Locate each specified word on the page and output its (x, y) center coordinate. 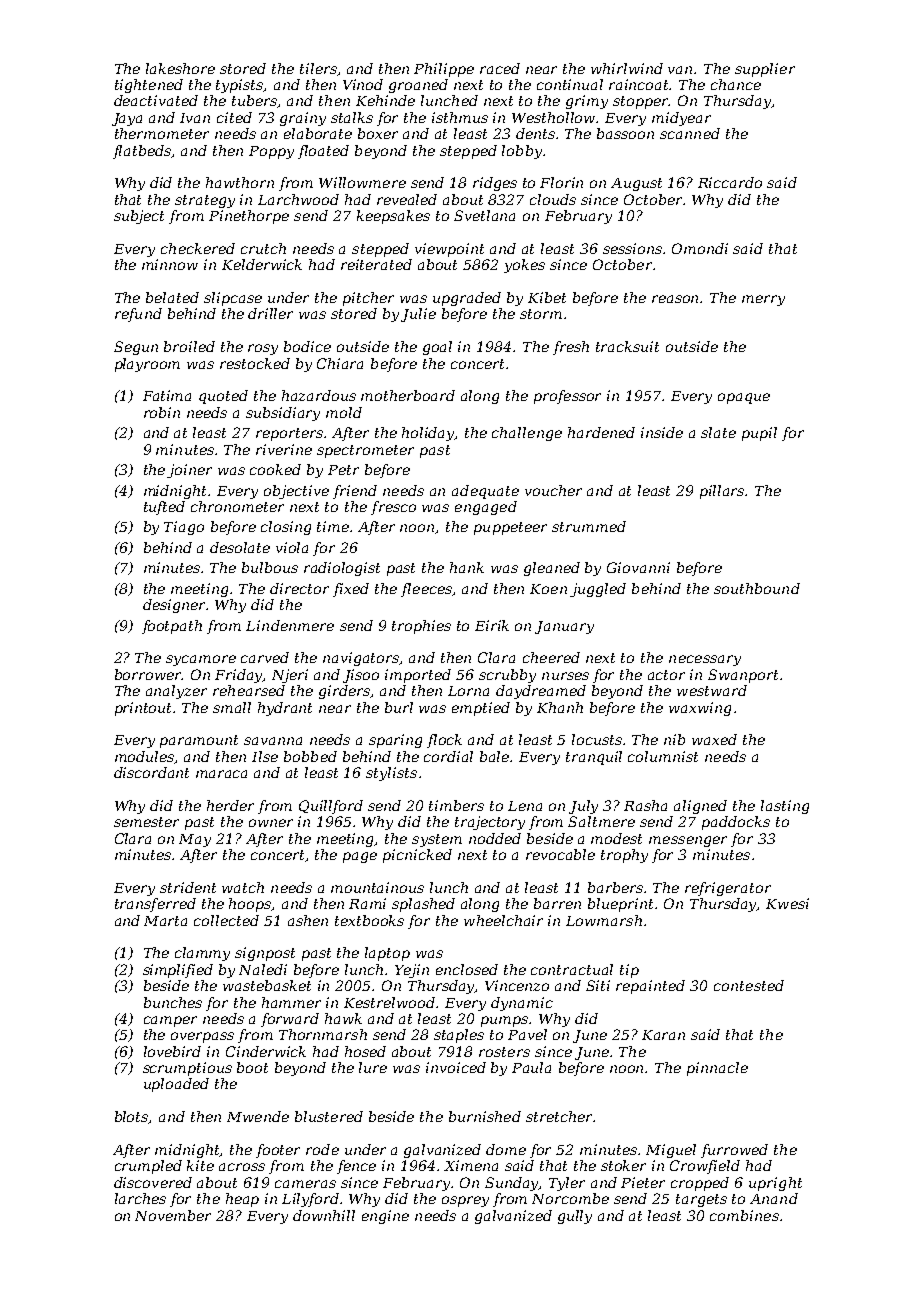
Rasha (645, 805)
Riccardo (730, 182)
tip (629, 971)
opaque (744, 398)
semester (146, 822)
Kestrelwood (389, 1002)
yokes (524, 266)
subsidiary (283, 414)
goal (437, 348)
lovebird (172, 1051)
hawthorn (240, 182)
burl (399, 707)
